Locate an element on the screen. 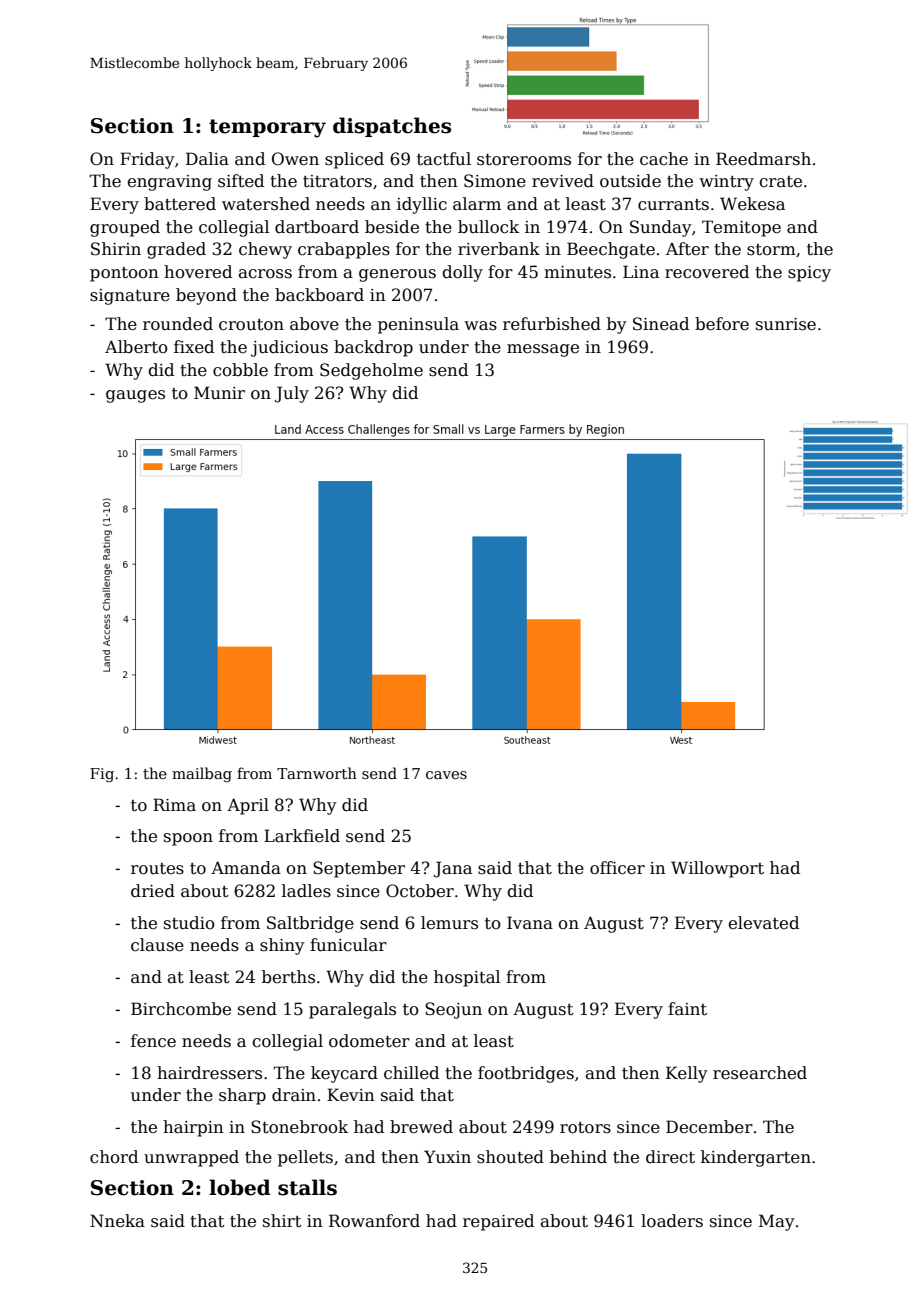 The width and height of the screenshot is (924, 1308). Ivana is located at coordinates (530, 923).
